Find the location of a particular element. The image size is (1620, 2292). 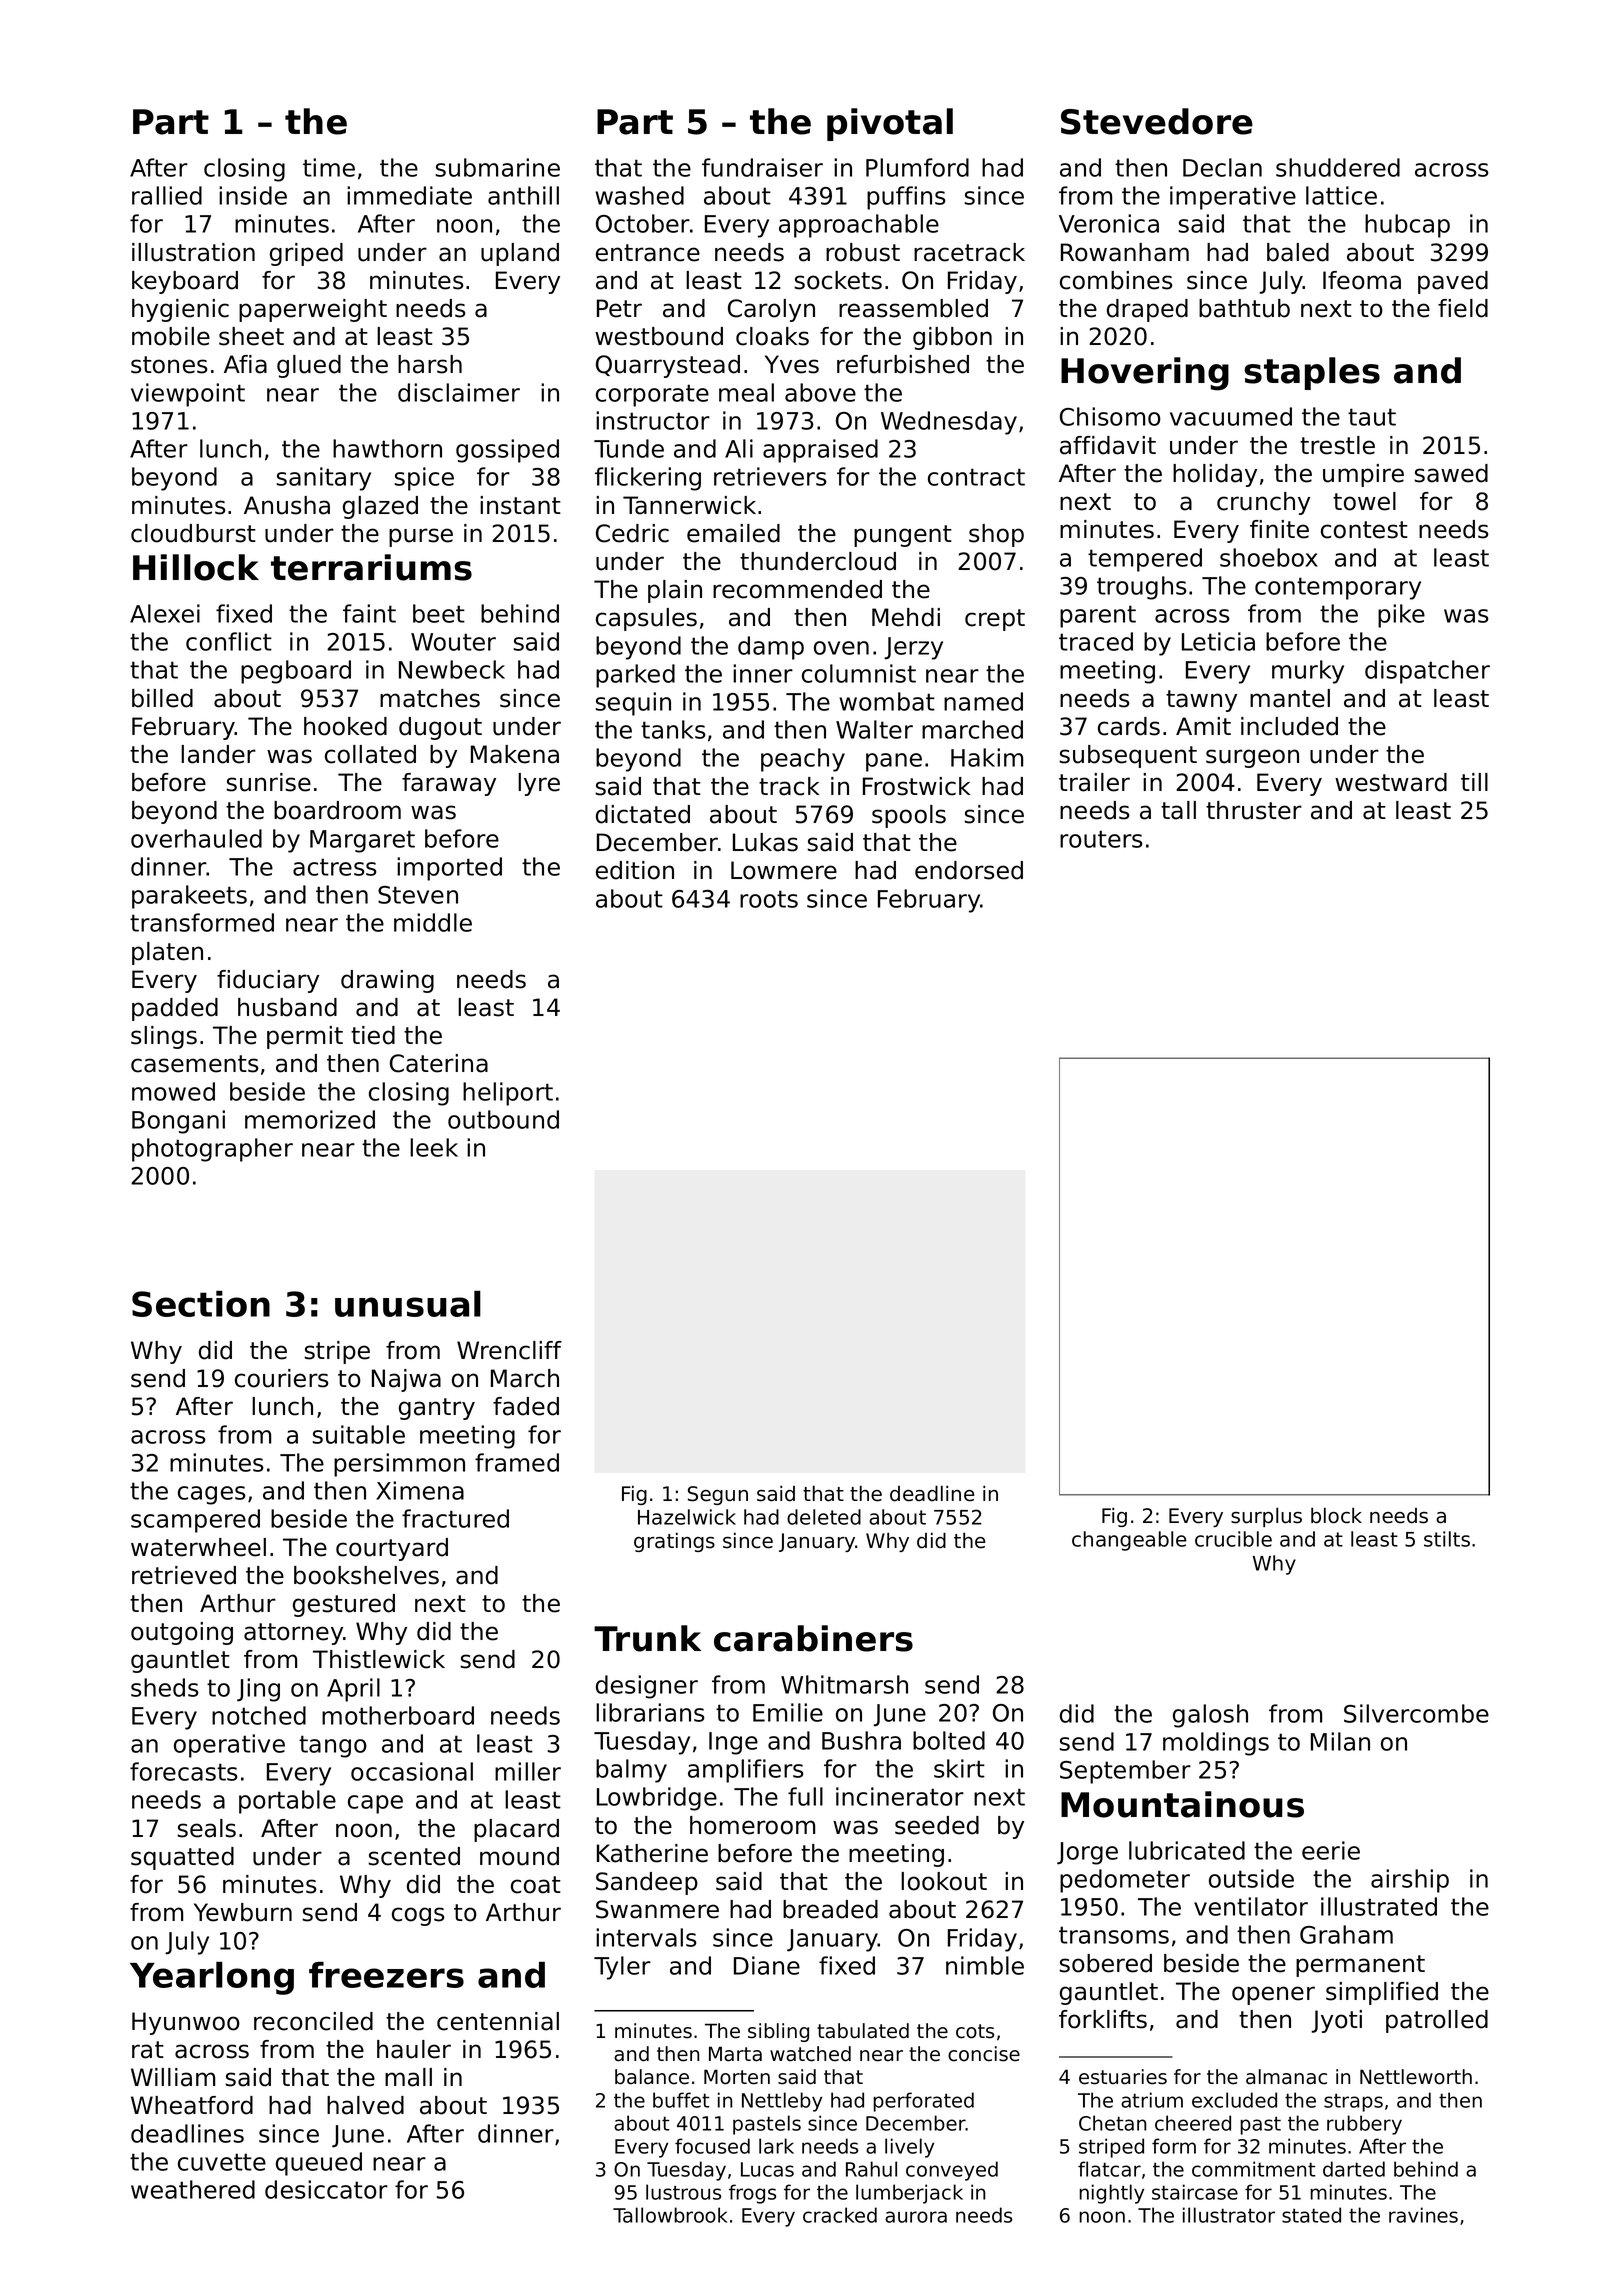

memorized is located at coordinates (310, 1119).
